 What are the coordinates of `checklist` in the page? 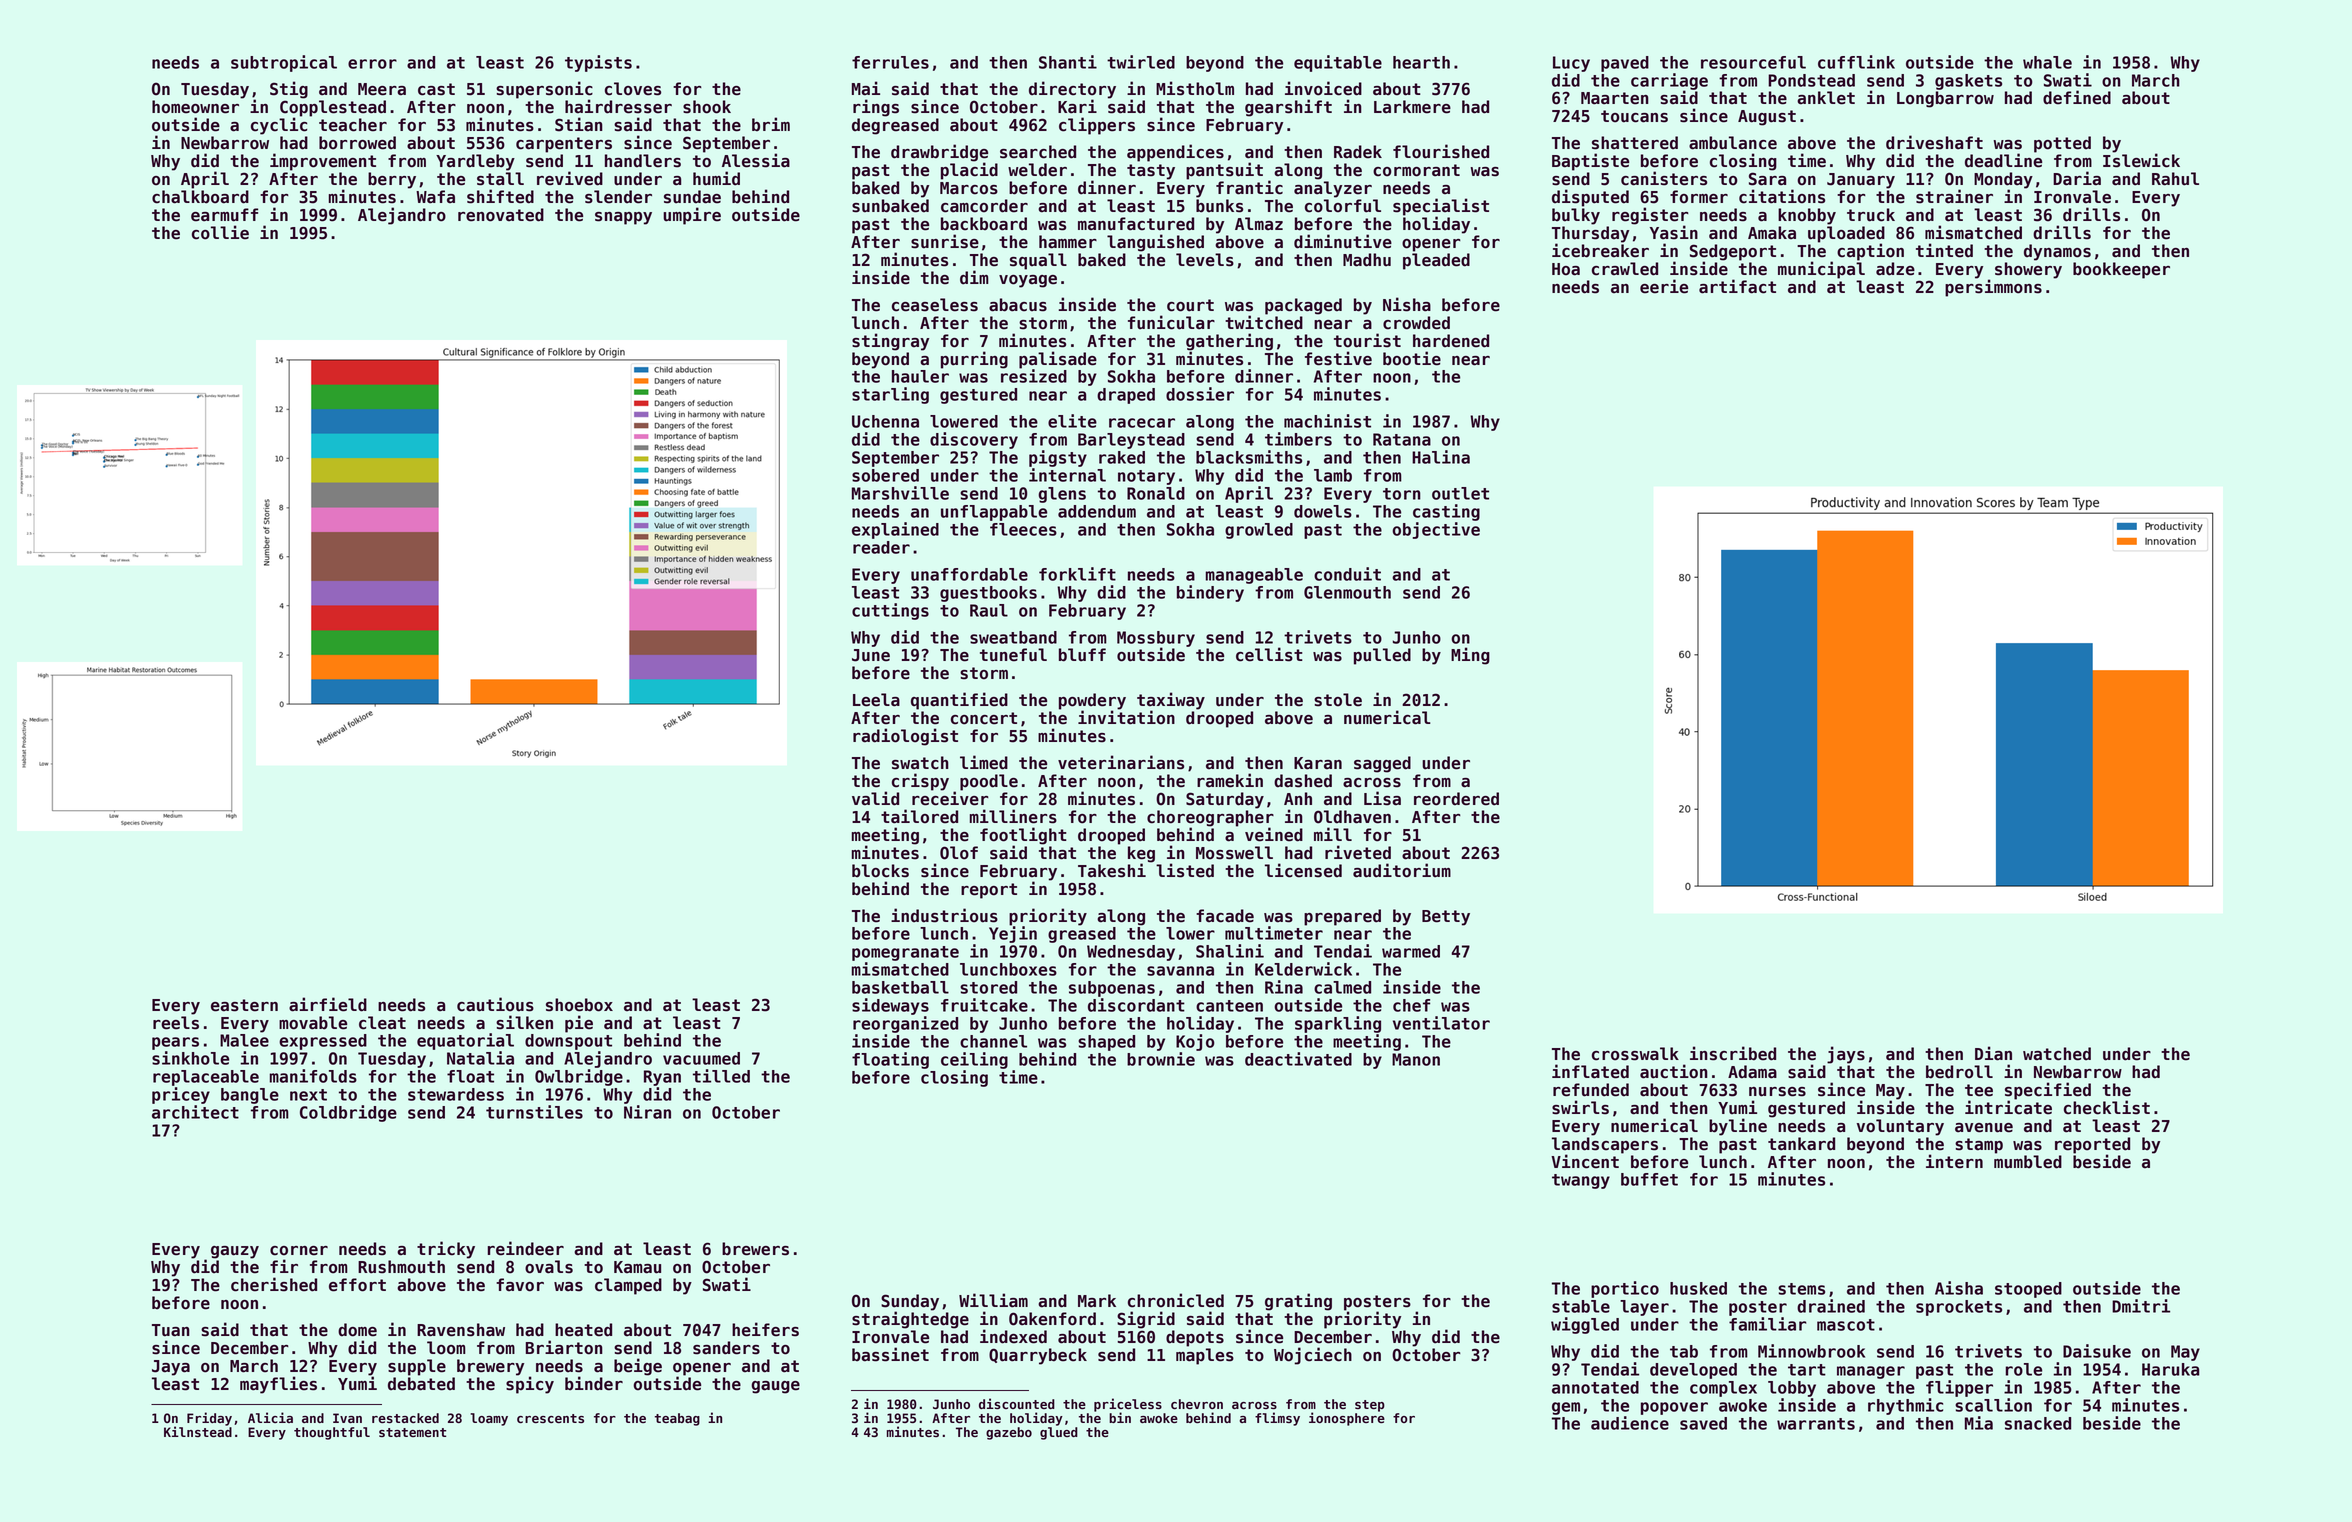 It's located at (2107, 1107).
